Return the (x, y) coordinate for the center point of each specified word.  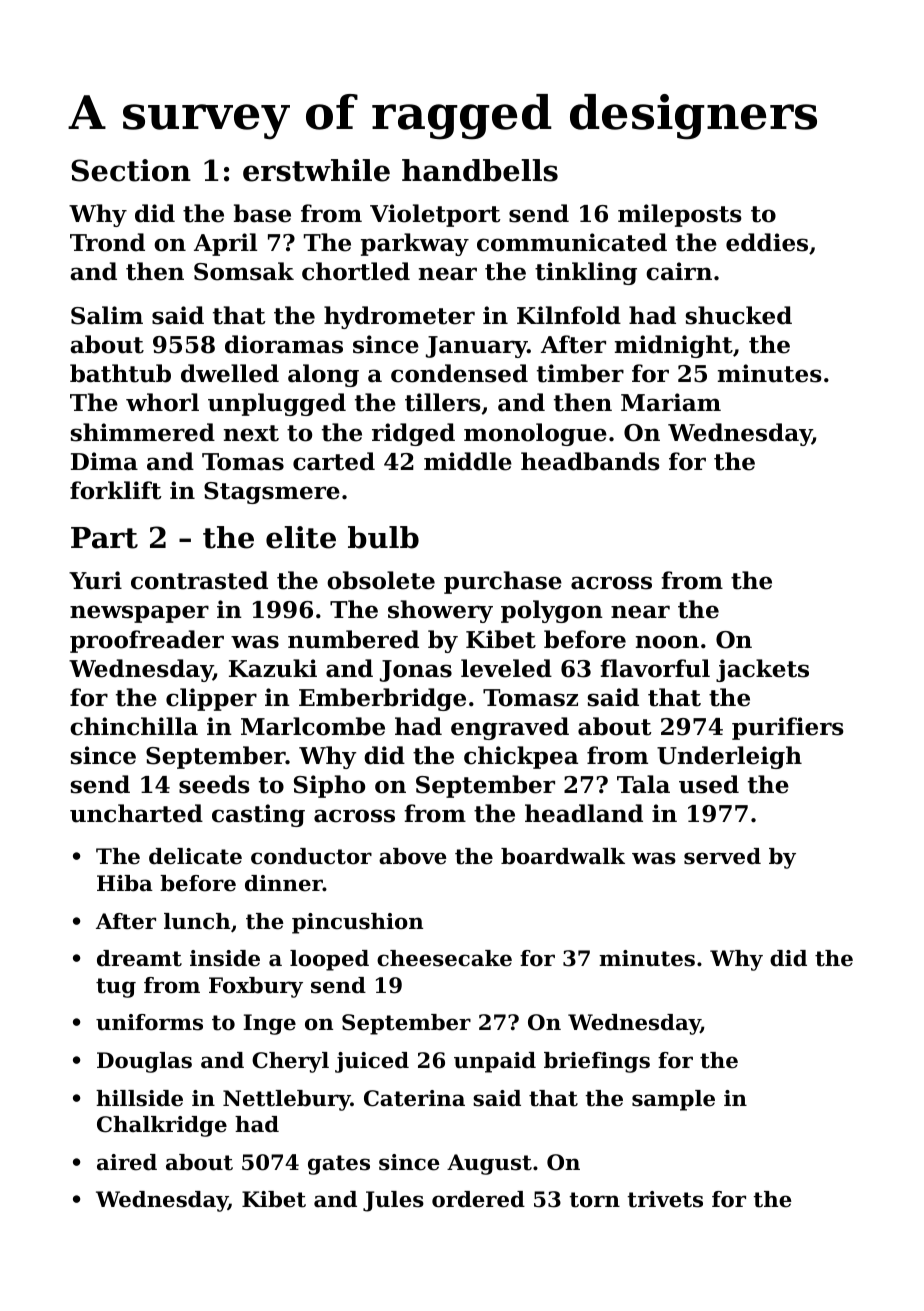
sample (673, 1100)
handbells (480, 170)
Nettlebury (287, 1100)
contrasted (199, 580)
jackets (762, 670)
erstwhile (316, 170)
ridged (413, 434)
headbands (590, 461)
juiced (372, 1062)
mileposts (680, 215)
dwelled (230, 373)
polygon (552, 611)
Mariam (671, 402)
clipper (211, 699)
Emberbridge (382, 699)
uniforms (149, 1022)
